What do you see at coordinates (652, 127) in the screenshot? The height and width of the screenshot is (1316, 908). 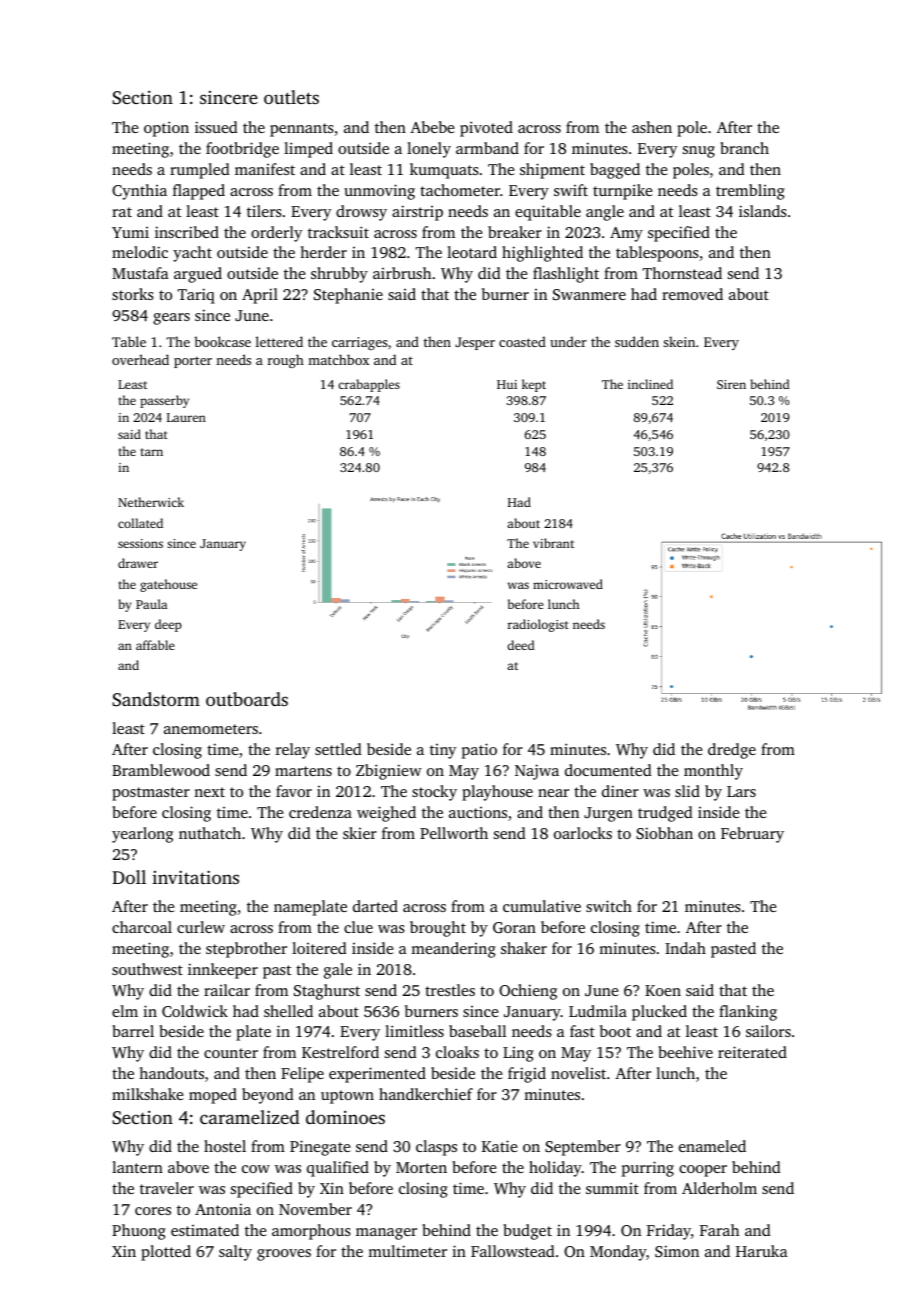 I see `ashen` at bounding box center [652, 127].
